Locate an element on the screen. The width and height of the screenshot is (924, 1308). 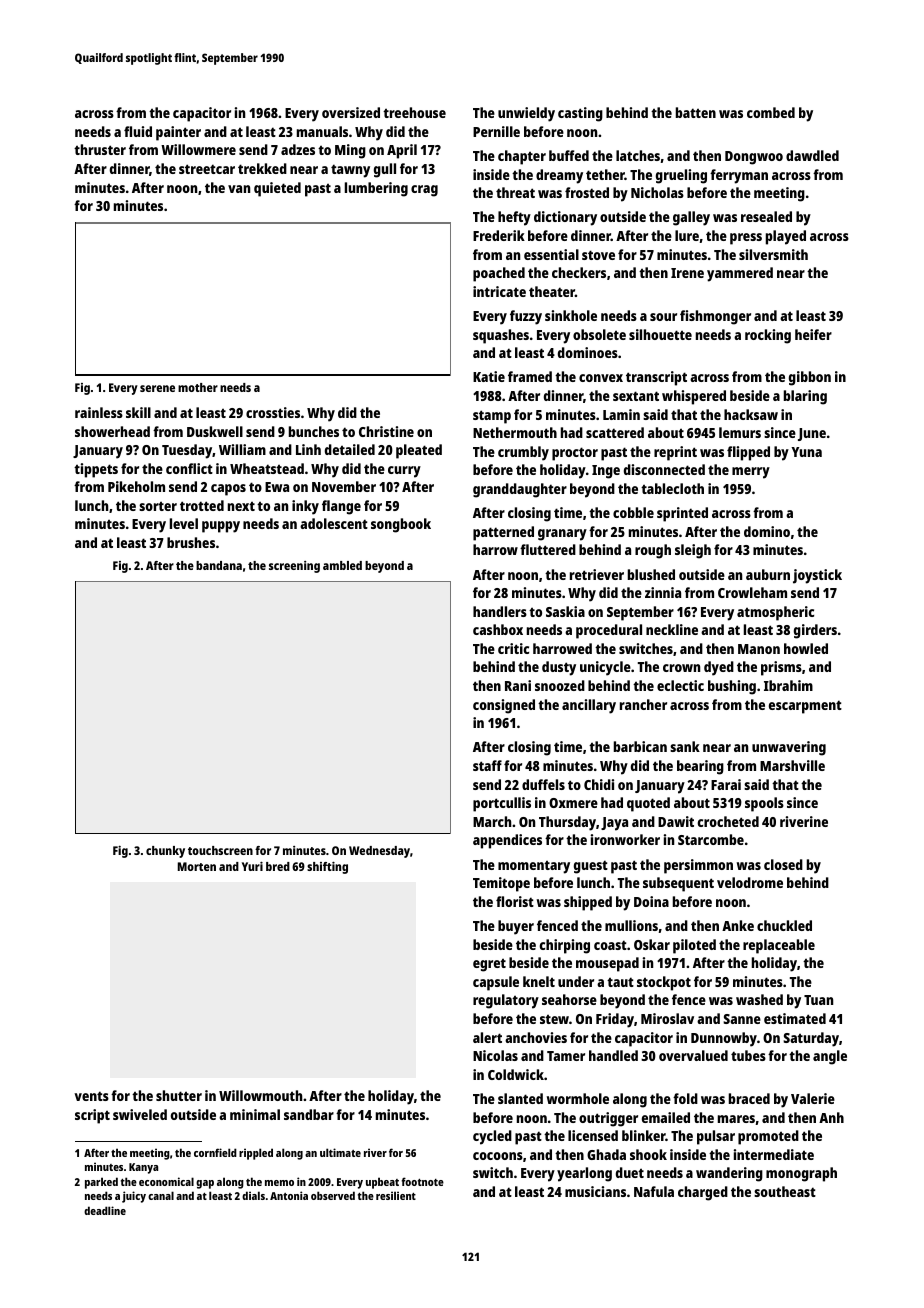
dials is located at coordinates (253, 1195).
